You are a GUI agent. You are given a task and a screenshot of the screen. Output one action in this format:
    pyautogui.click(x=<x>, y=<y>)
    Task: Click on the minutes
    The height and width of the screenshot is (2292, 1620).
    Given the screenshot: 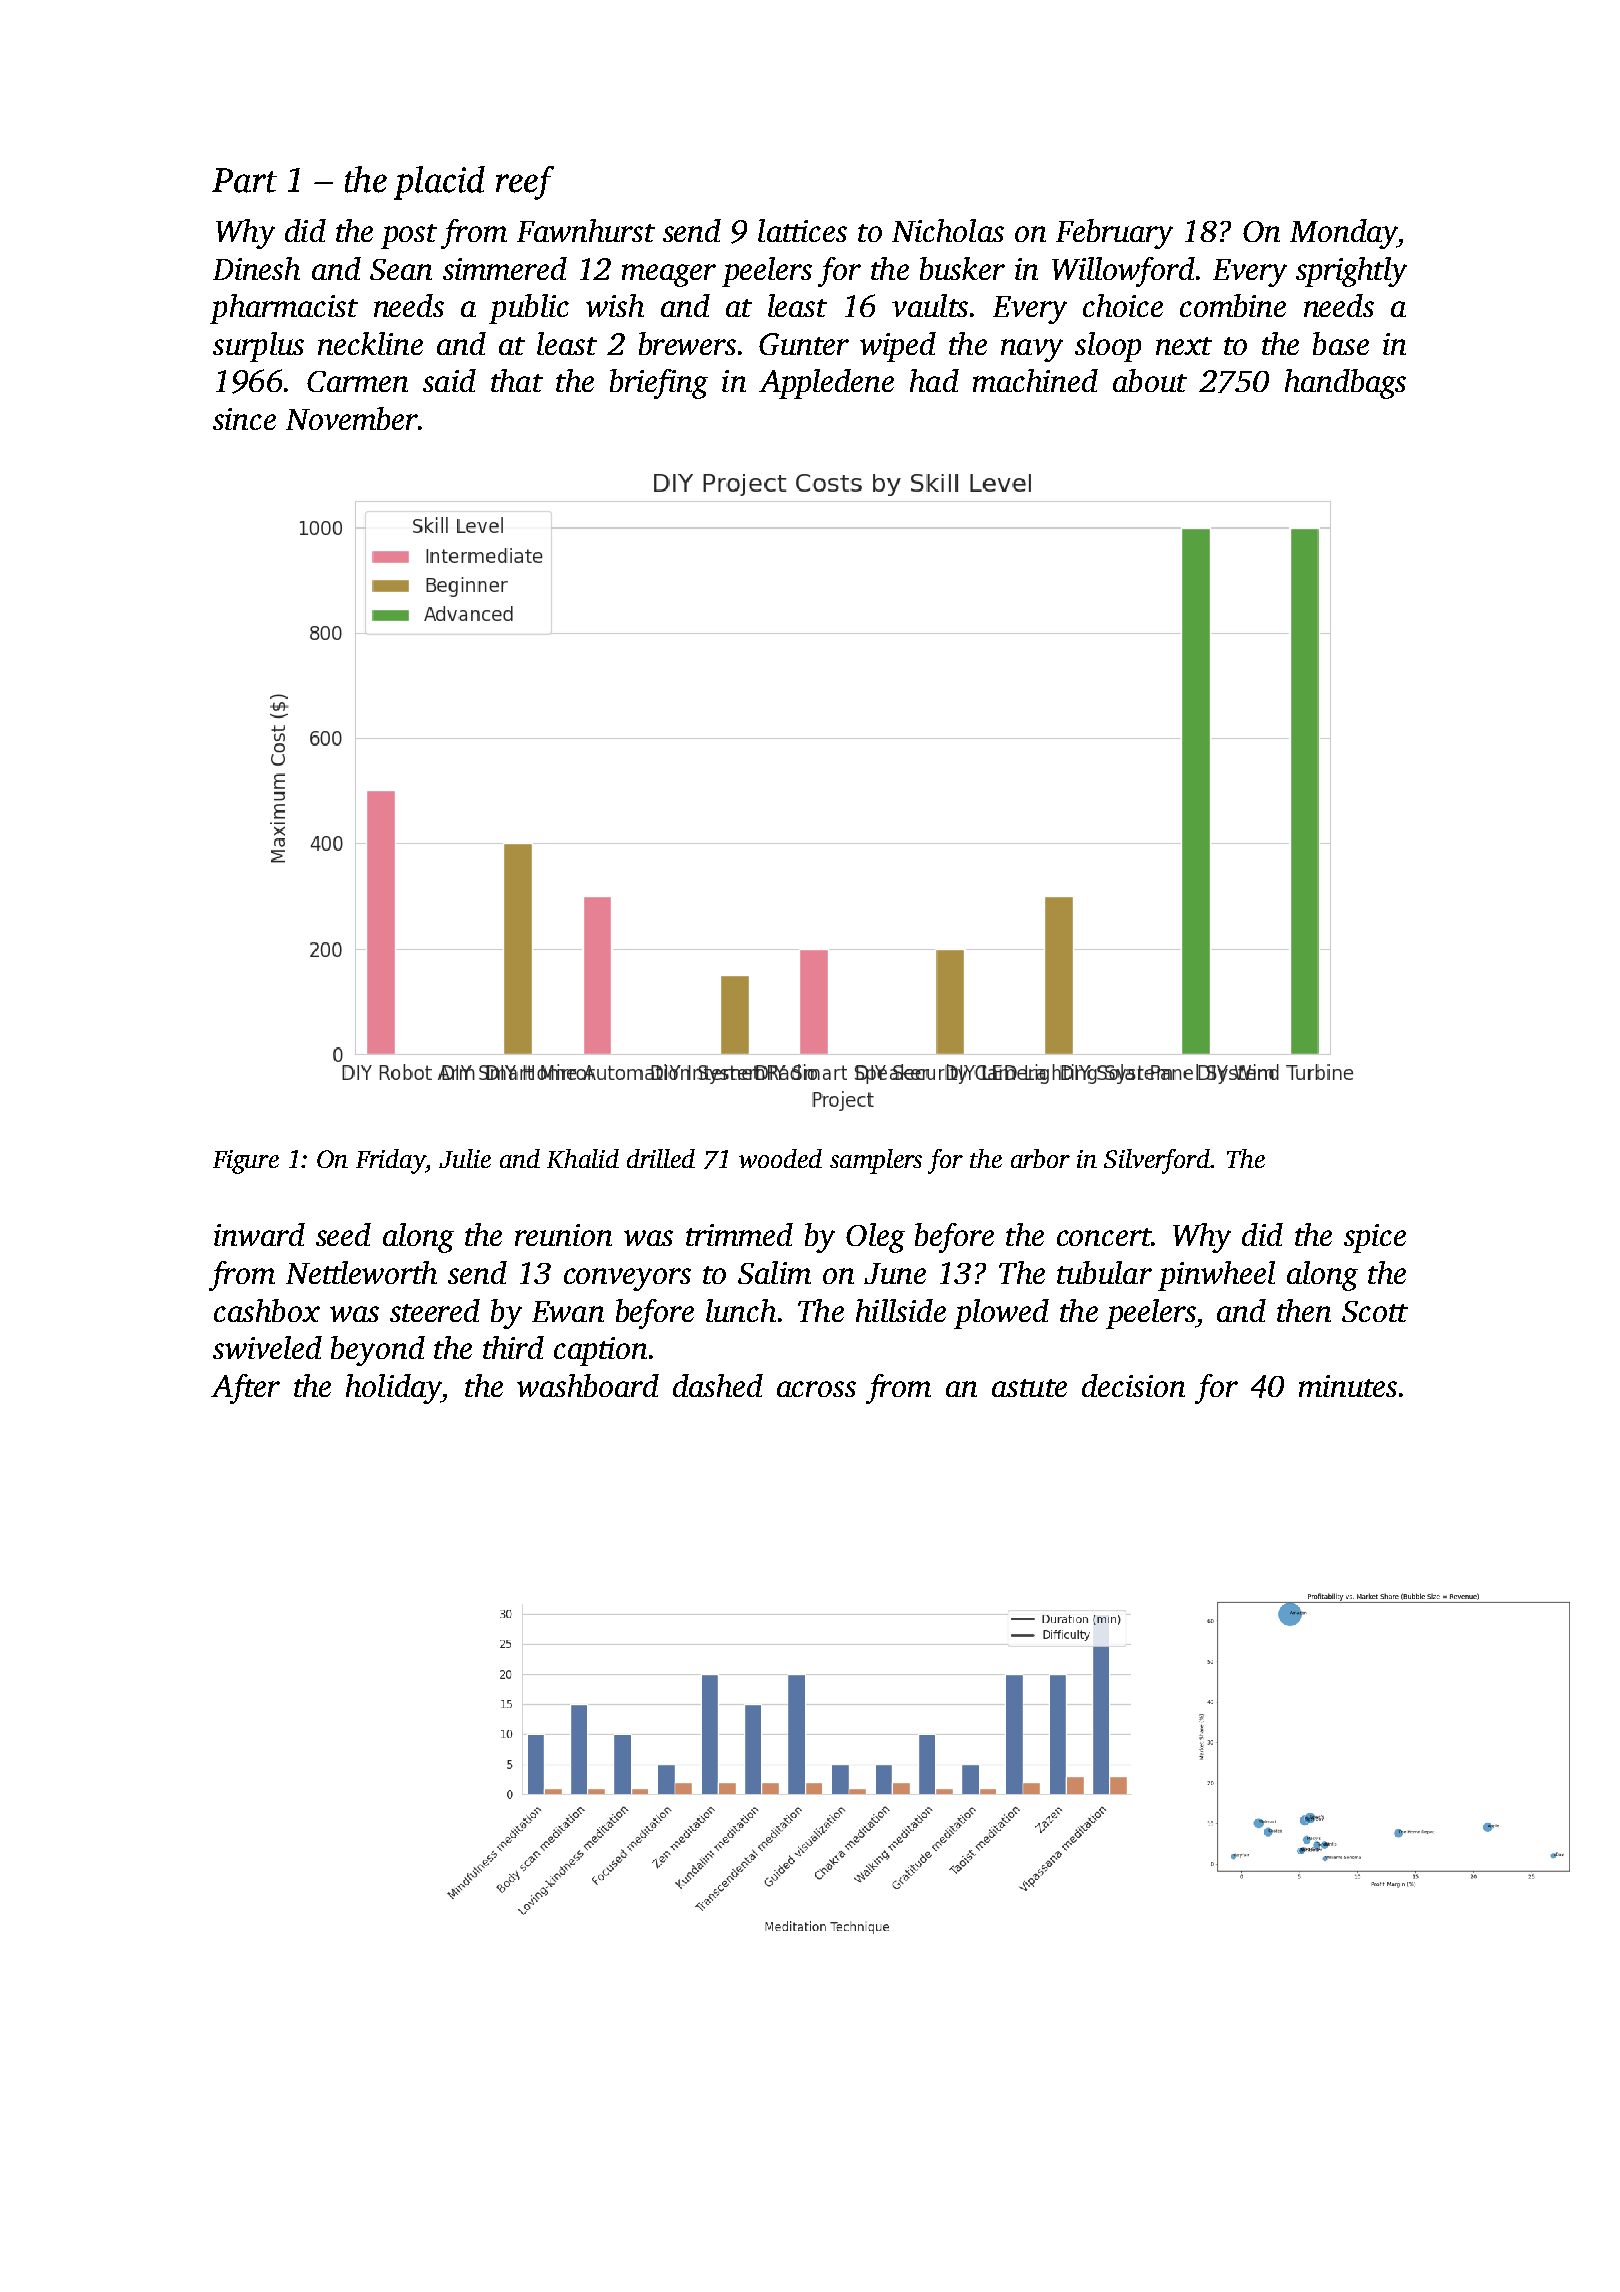 What is the action you would take?
    pyautogui.click(x=1348, y=1386)
